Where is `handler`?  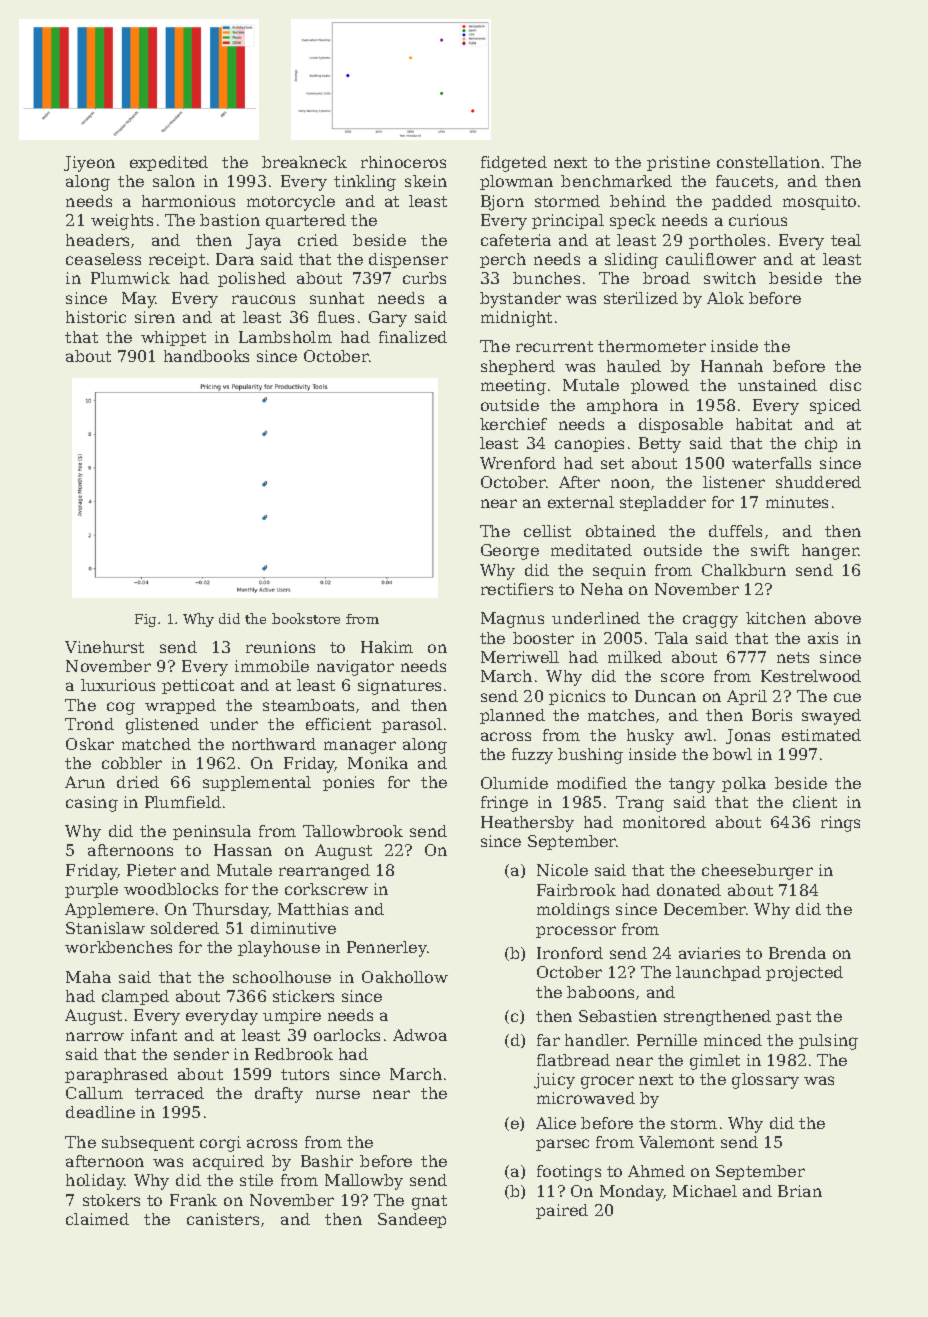 handler is located at coordinates (596, 1040).
